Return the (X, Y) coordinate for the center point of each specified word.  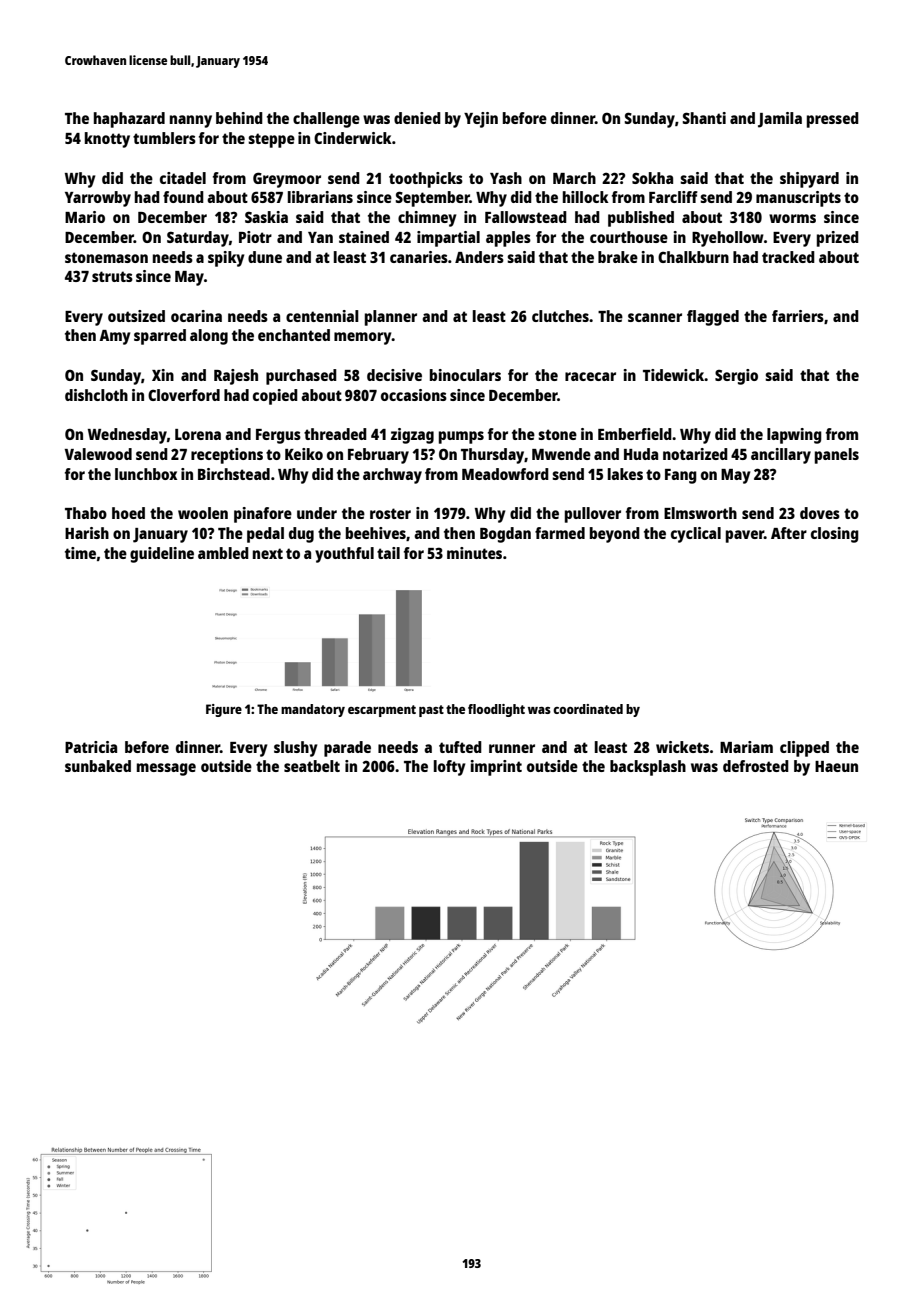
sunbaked (98, 766)
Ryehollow (728, 239)
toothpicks (426, 180)
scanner (655, 317)
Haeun (836, 766)
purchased (301, 377)
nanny (191, 121)
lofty (449, 768)
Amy (114, 337)
